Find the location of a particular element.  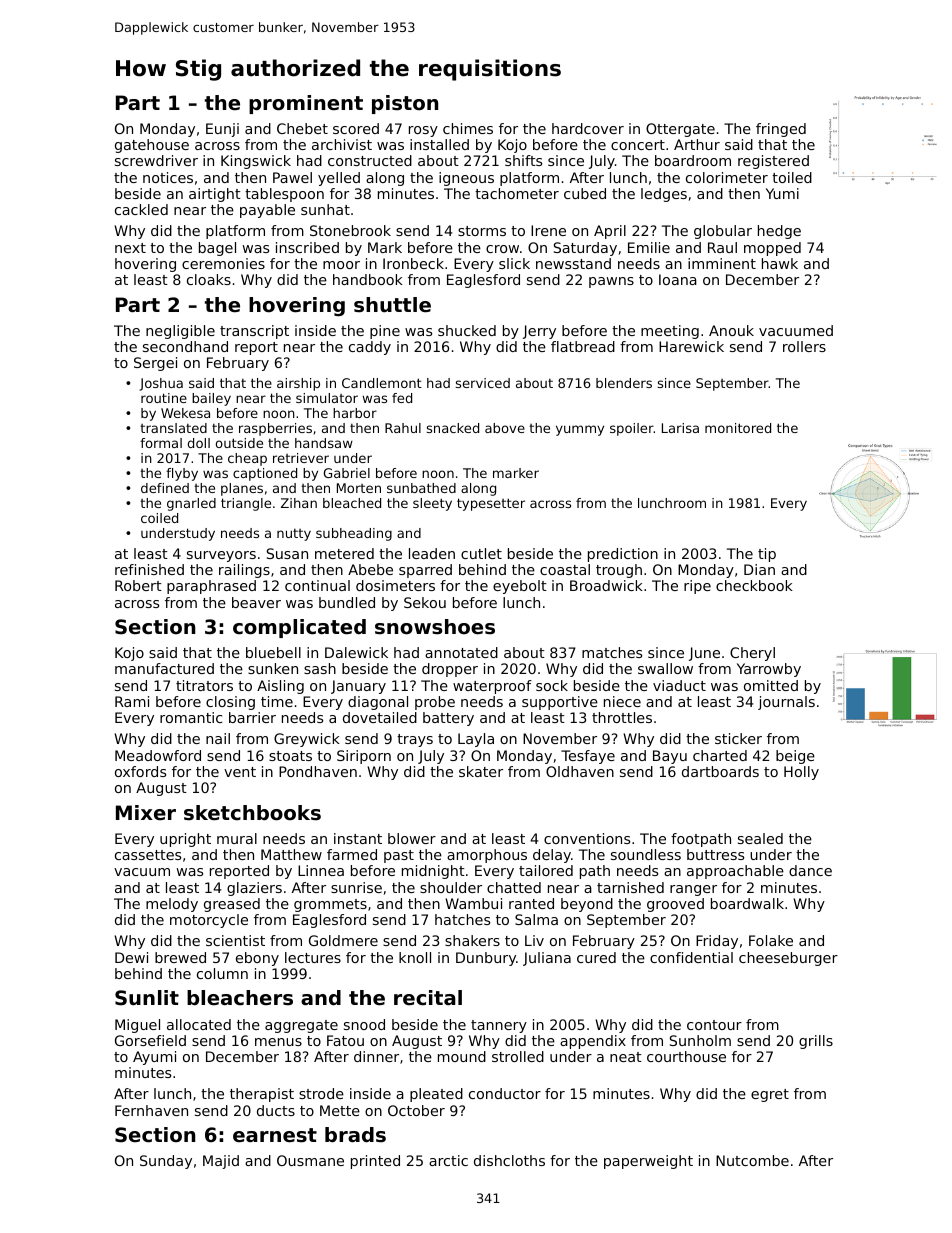

gatehouse is located at coordinates (152, 146).
